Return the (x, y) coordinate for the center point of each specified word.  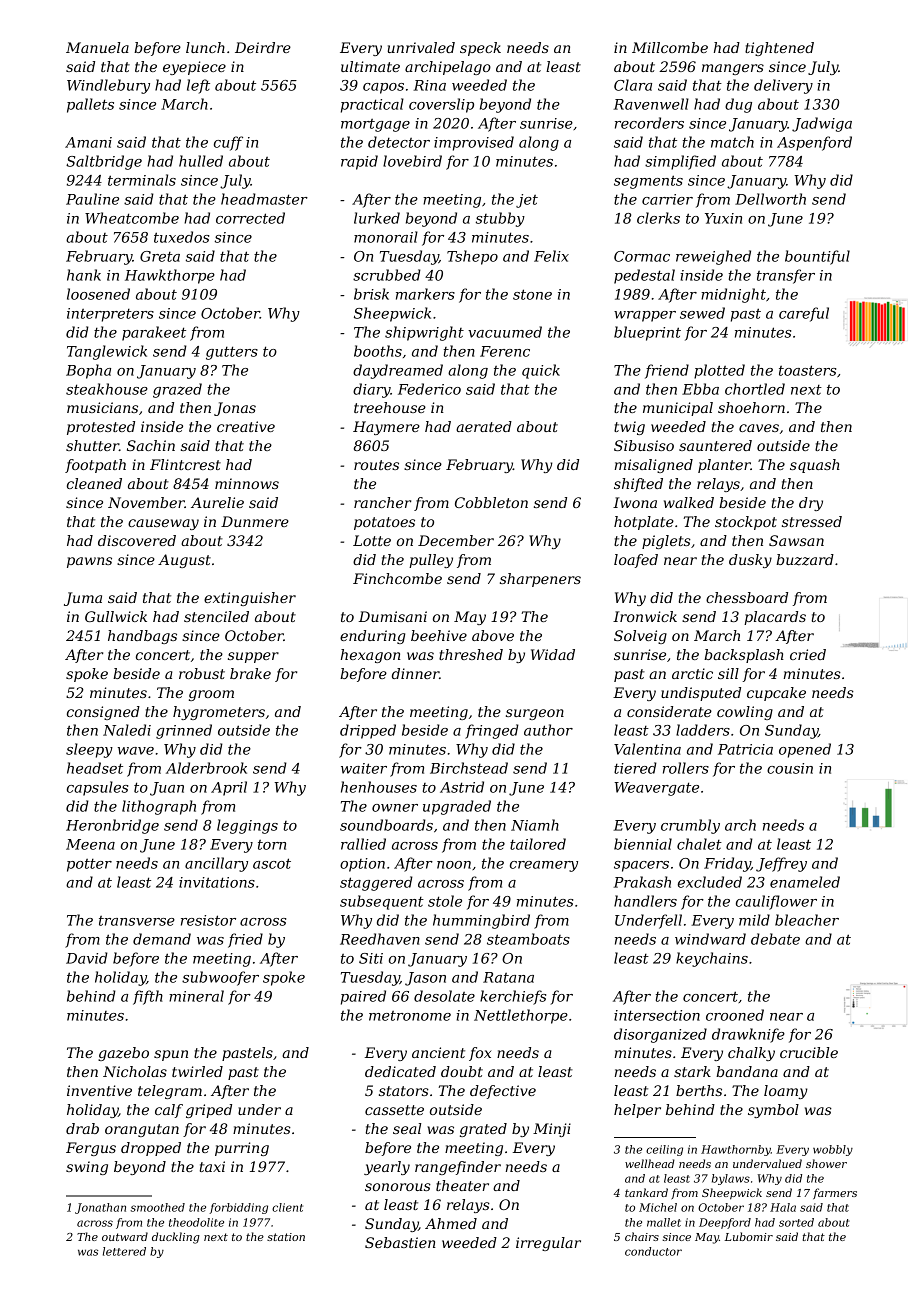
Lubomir (748, 1236)
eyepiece (194, 68)
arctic (692, 673)
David (87, 958)
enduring (372, 637)
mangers (733, 69)
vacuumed (505, 332)
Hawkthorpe (170, 276)
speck (480, 49)
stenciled (216, 616)
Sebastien (400, 1242)
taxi (212, 1166)
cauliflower (776, 902)
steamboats (528, 939)
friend (667, 371)
